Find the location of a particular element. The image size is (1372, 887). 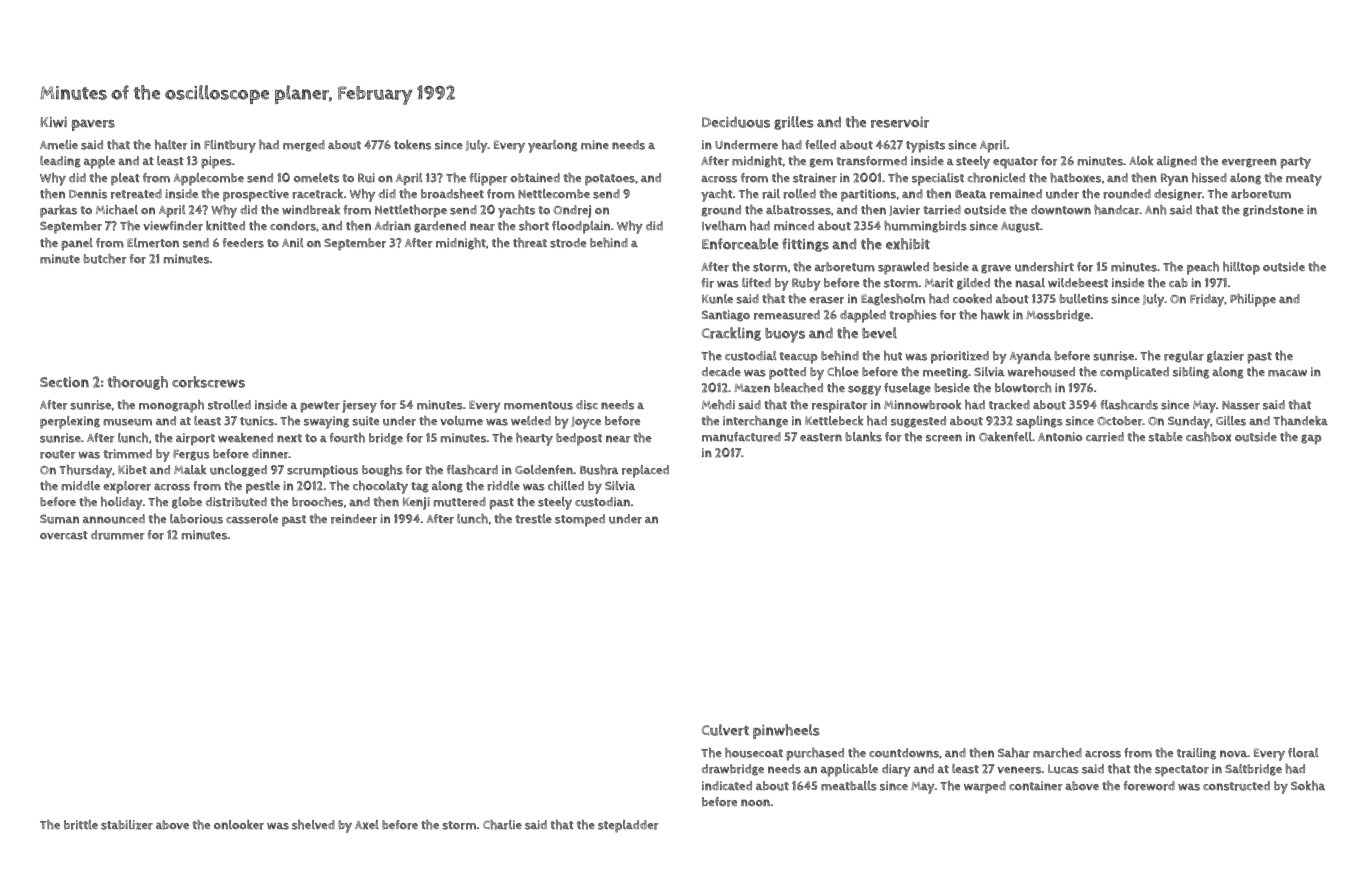

Axel is located at coordinates (367, 825).
